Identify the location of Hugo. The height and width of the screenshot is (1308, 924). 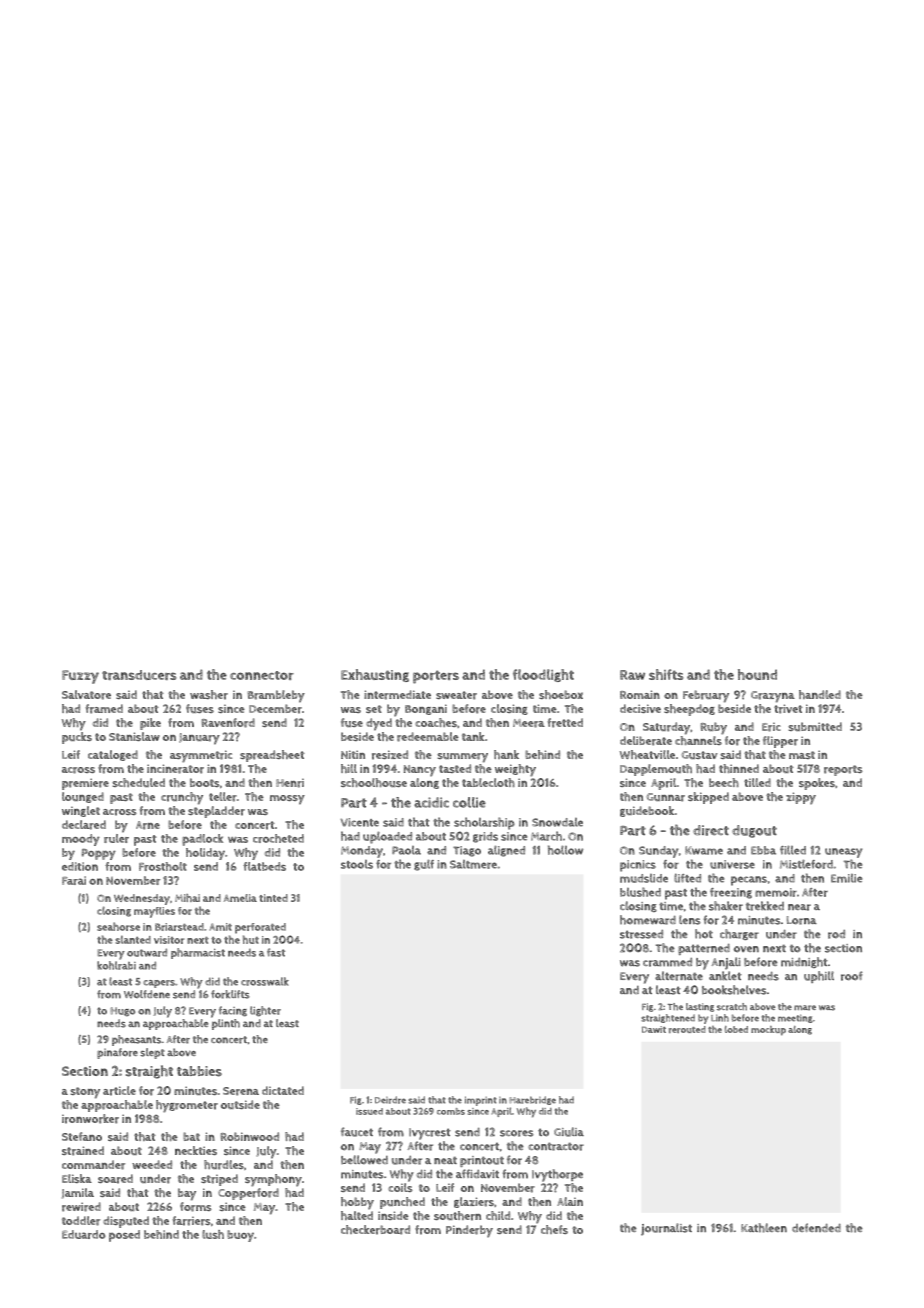
(122, 1012).
